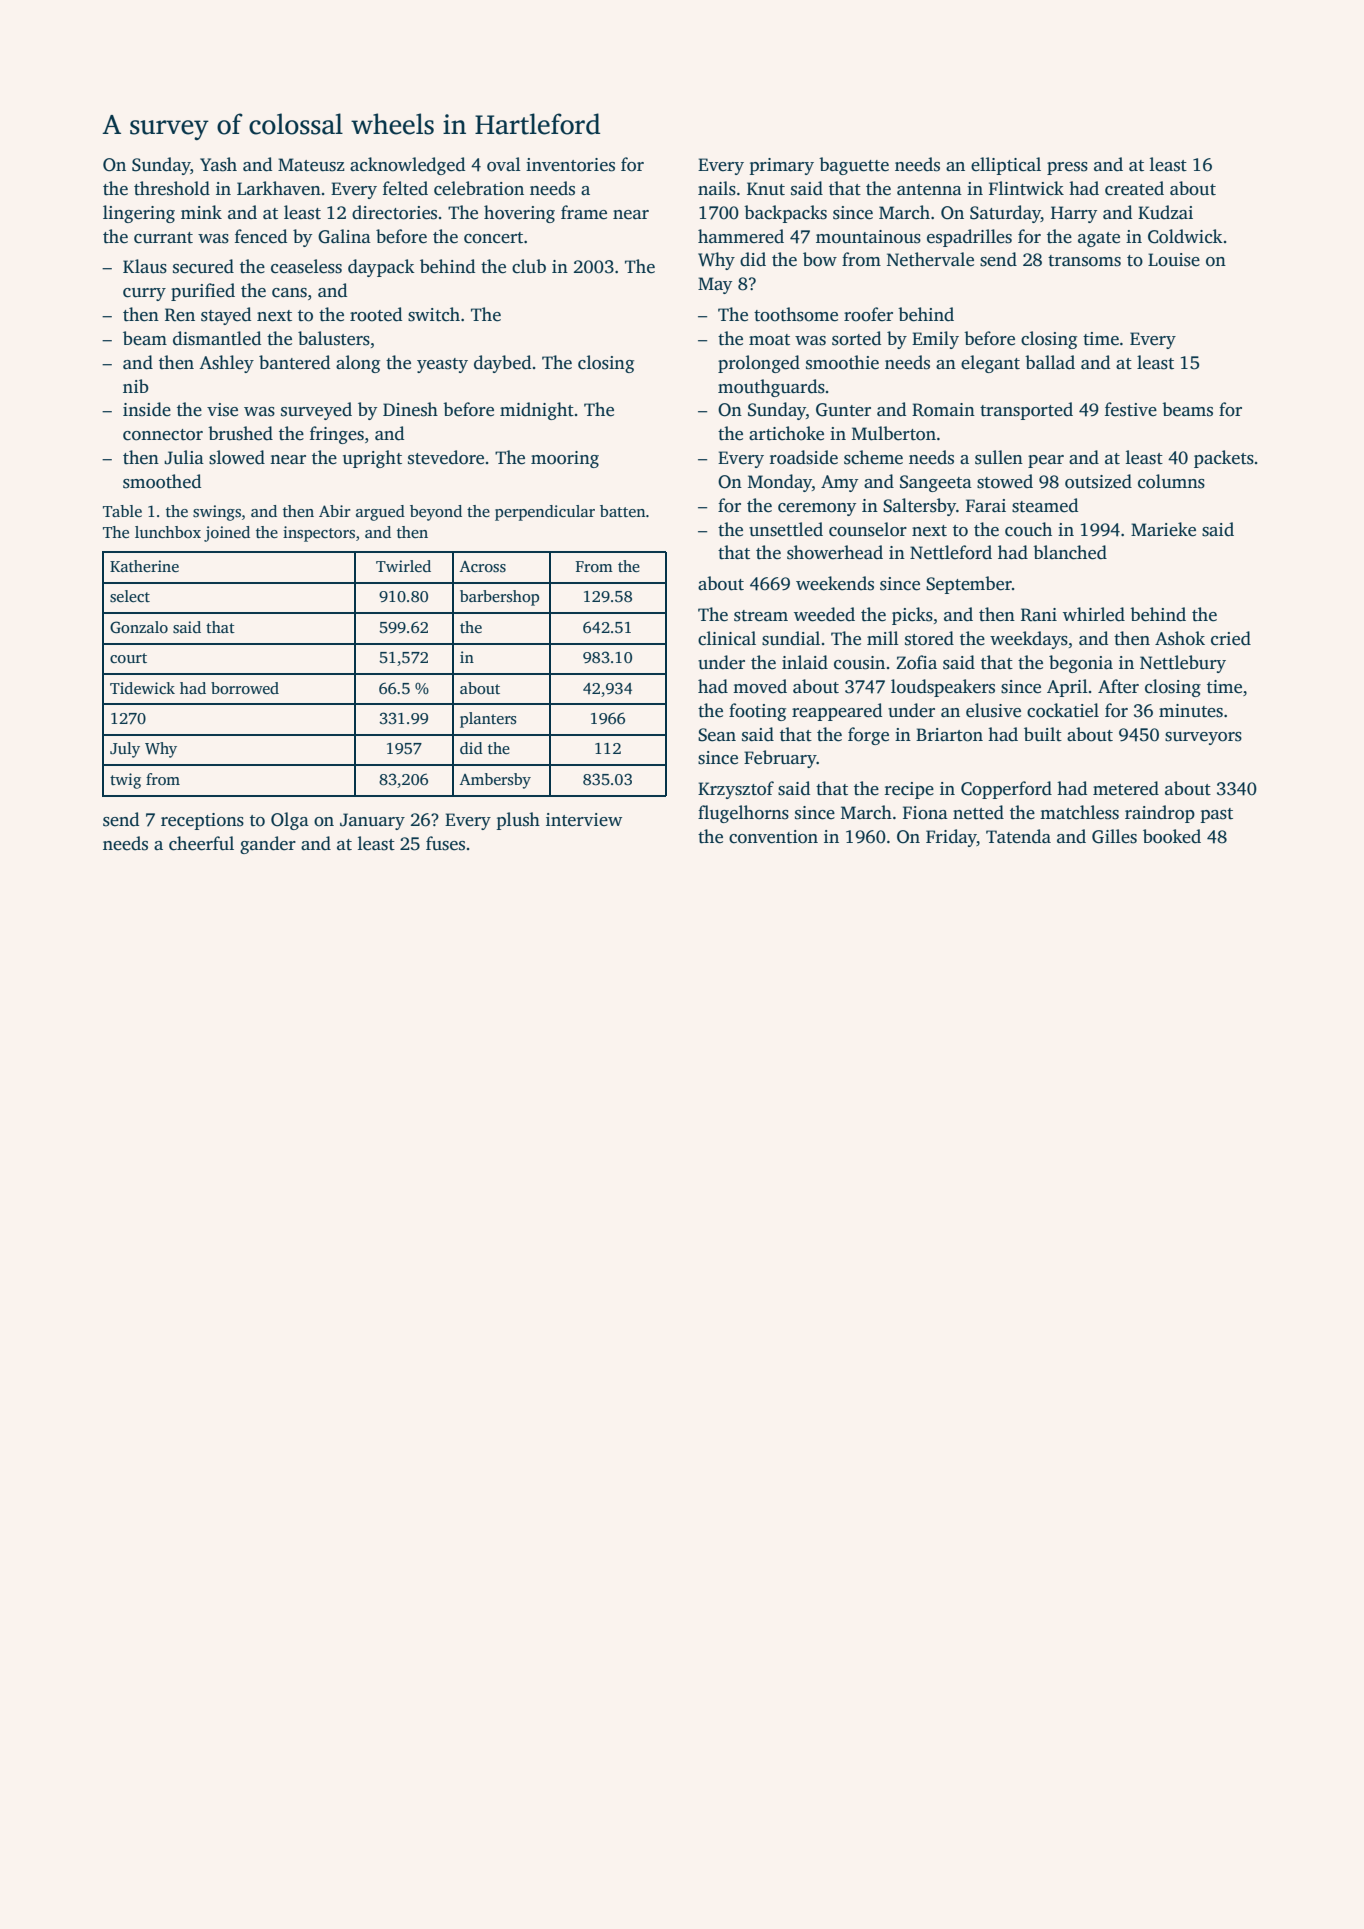 The width and height of the document is (1364, 1929). Describe the element at coordinates (172, 188) in the document. I see `threshold` at that location.
